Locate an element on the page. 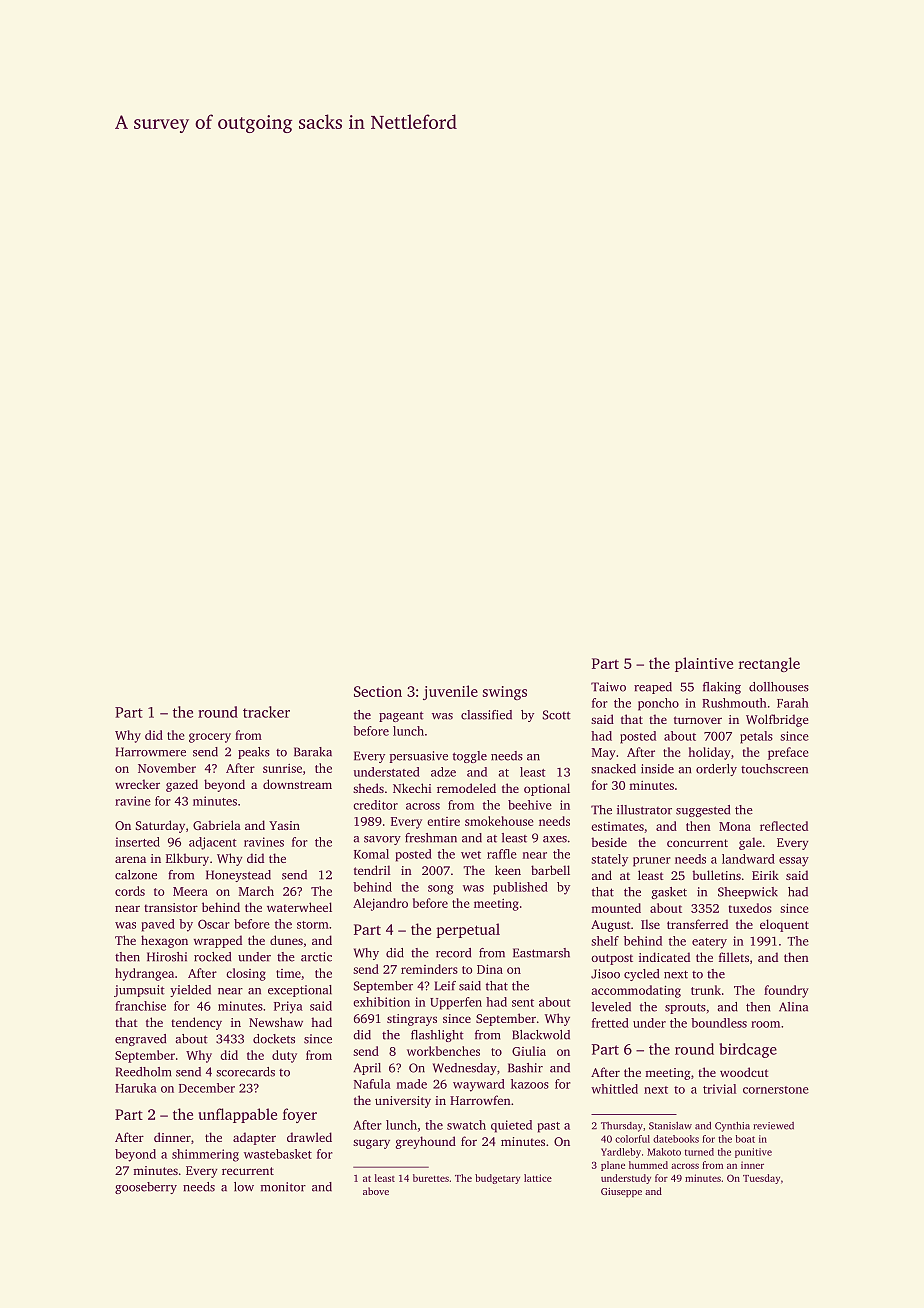  shimmering is located at coordinates (205, 1155).
